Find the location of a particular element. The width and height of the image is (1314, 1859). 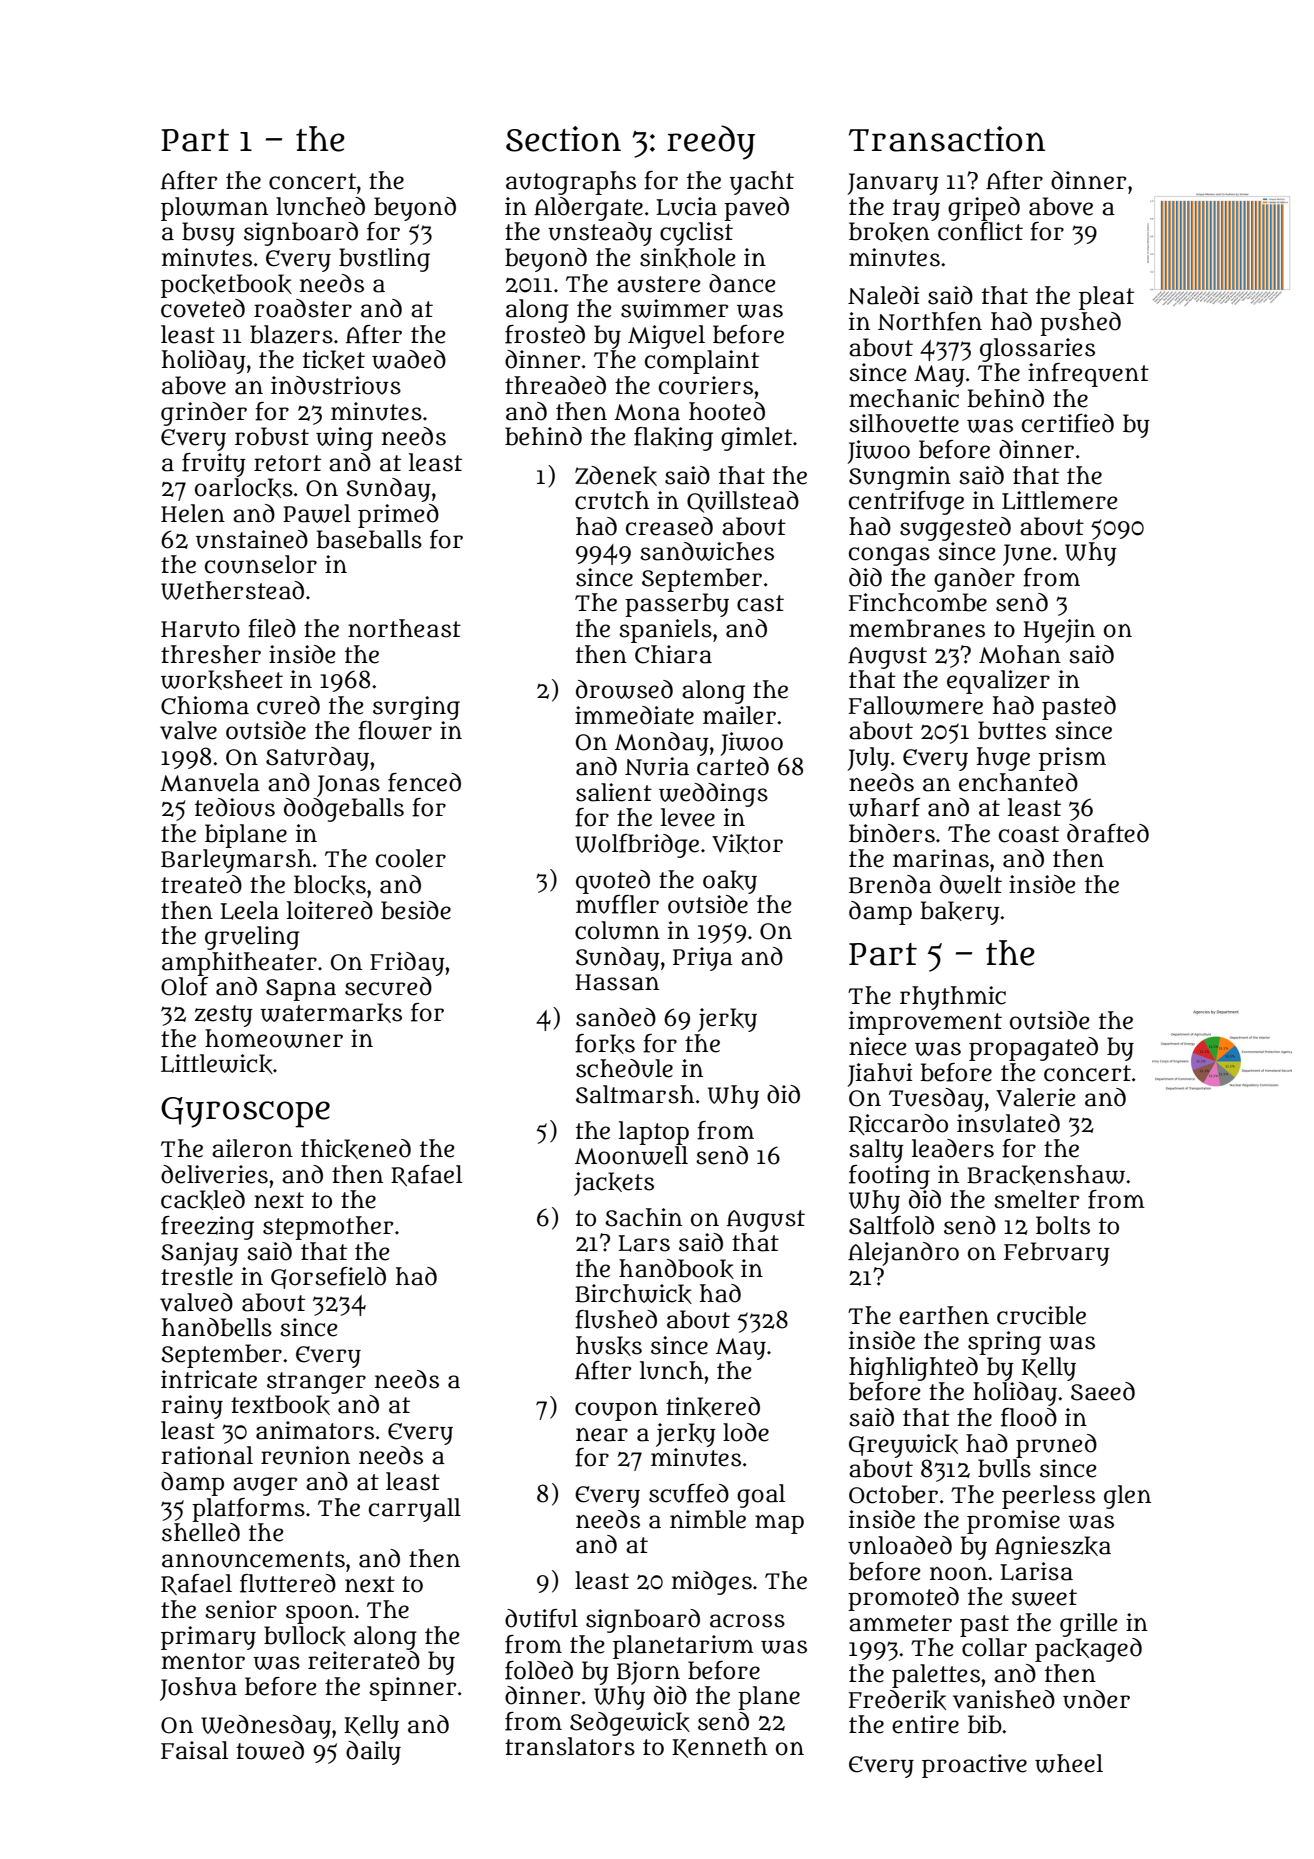

Wolfbridge is located at coordinates (637, 846).
